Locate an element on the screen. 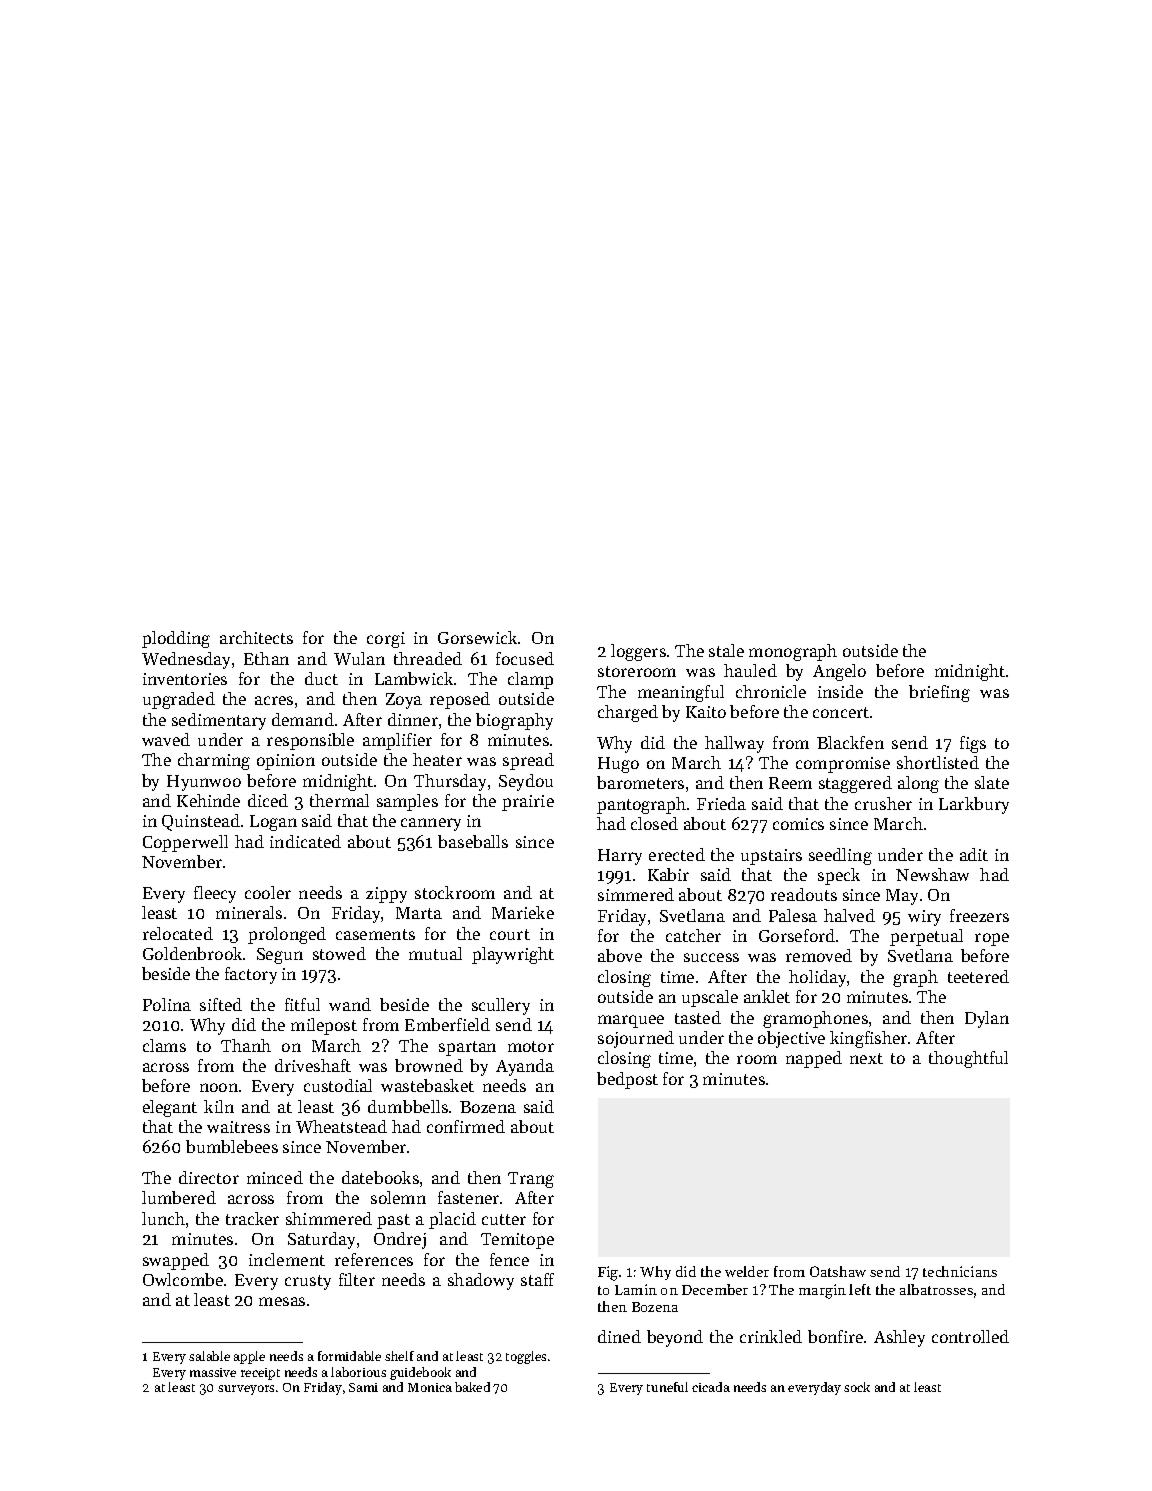  amplifier is located at coordinates (397, 741).
